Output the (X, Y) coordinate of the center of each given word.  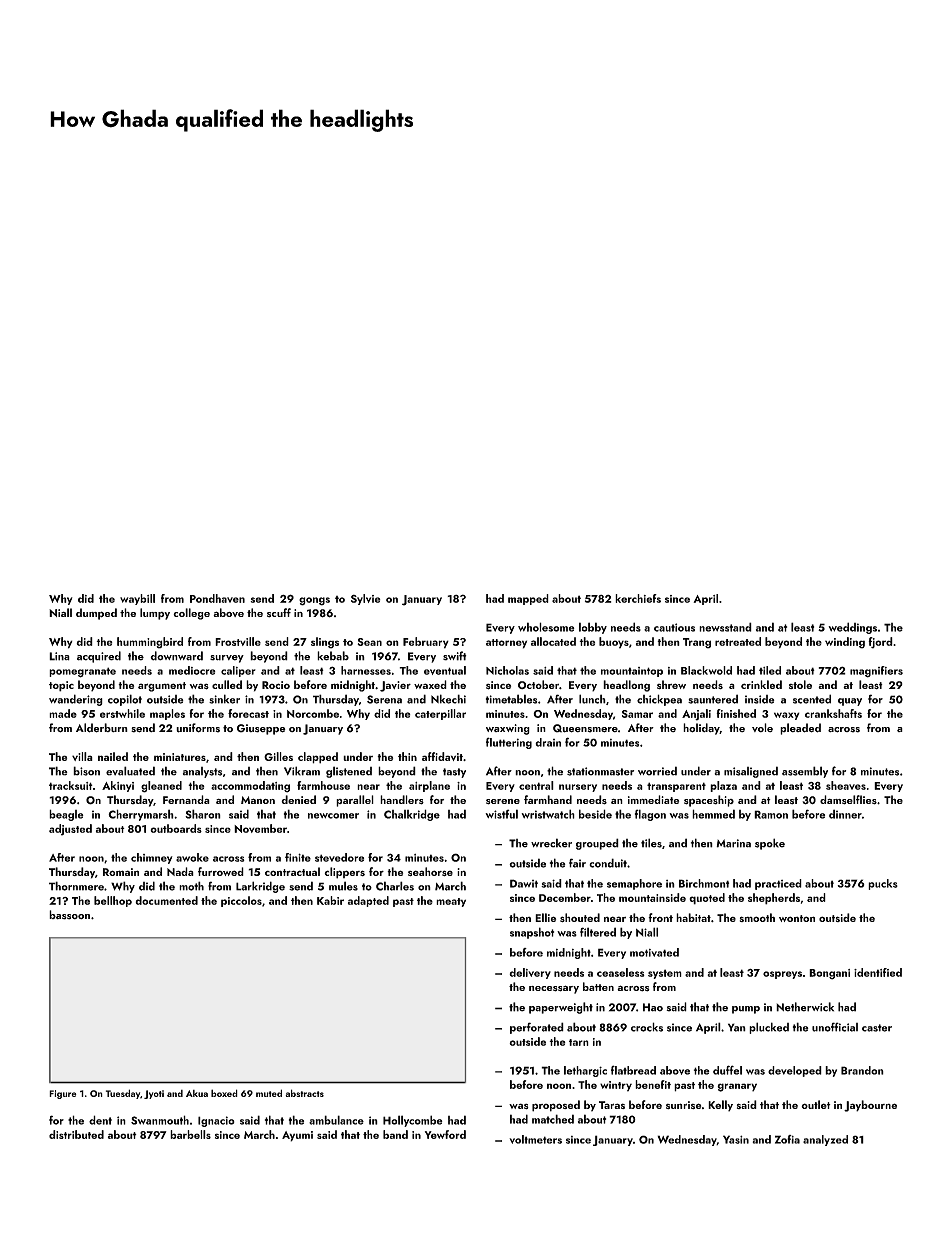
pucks (883, 884)
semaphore (634, 884)
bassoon (69, 915)
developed (795, 1071)
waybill (137, 599)
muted (269, 1093)
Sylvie (366, 599)
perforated (537, 1028)
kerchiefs (638, 598)
